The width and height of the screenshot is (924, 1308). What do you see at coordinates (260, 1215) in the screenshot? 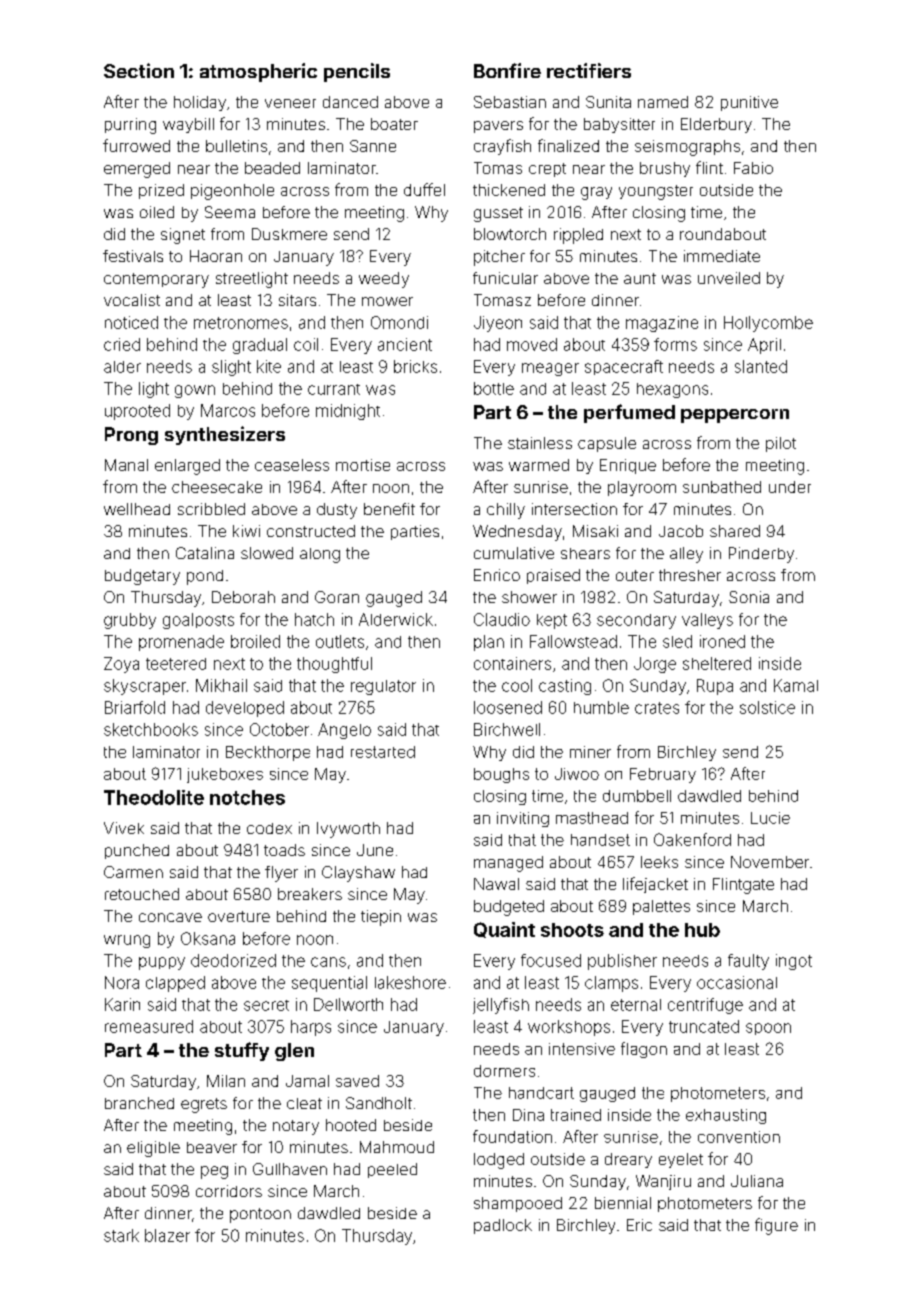
I see `pontoon` at bounding box center [260, 1215].
